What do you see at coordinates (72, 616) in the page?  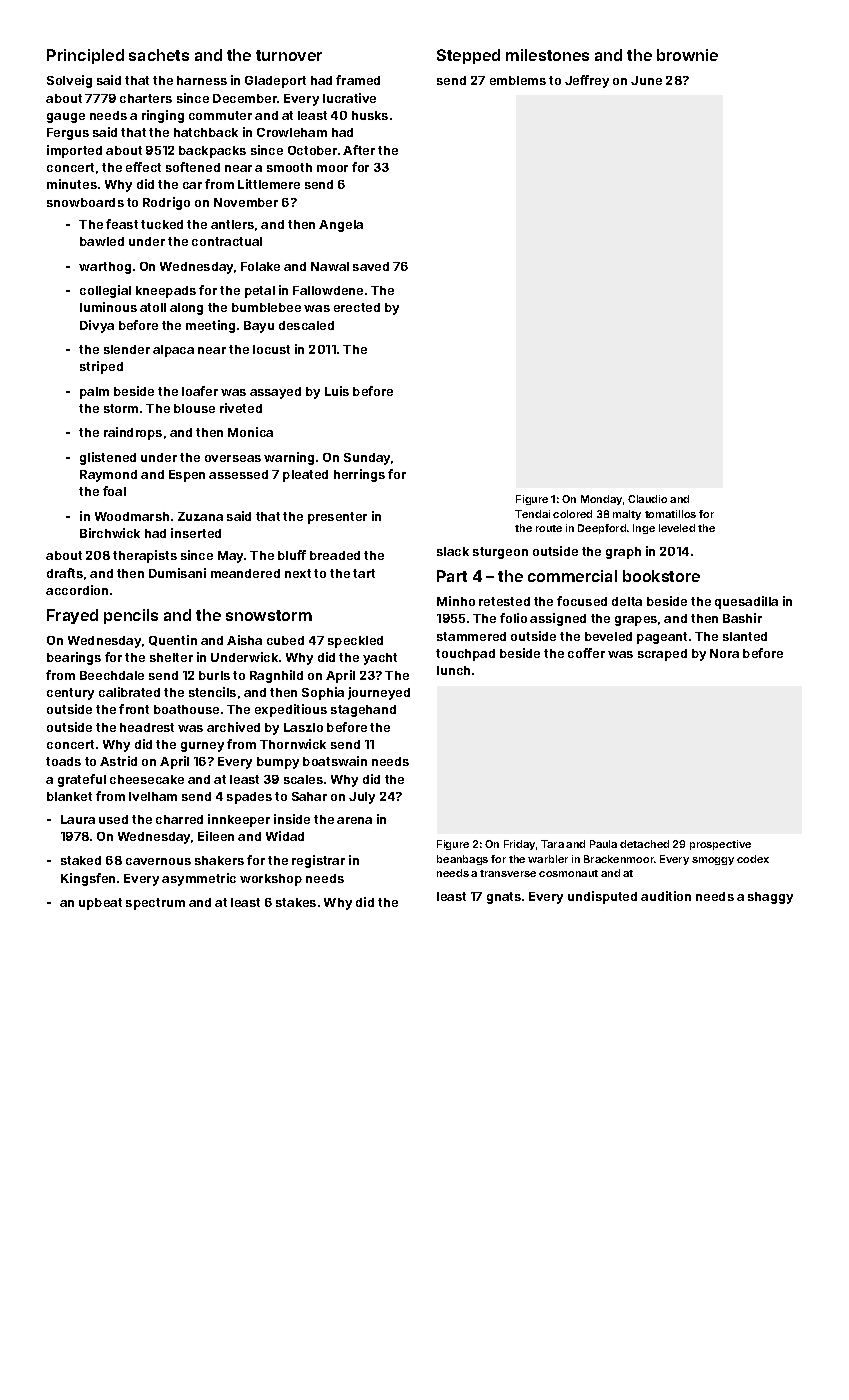 I see `Frayed` at bounding box center [72, 616].
